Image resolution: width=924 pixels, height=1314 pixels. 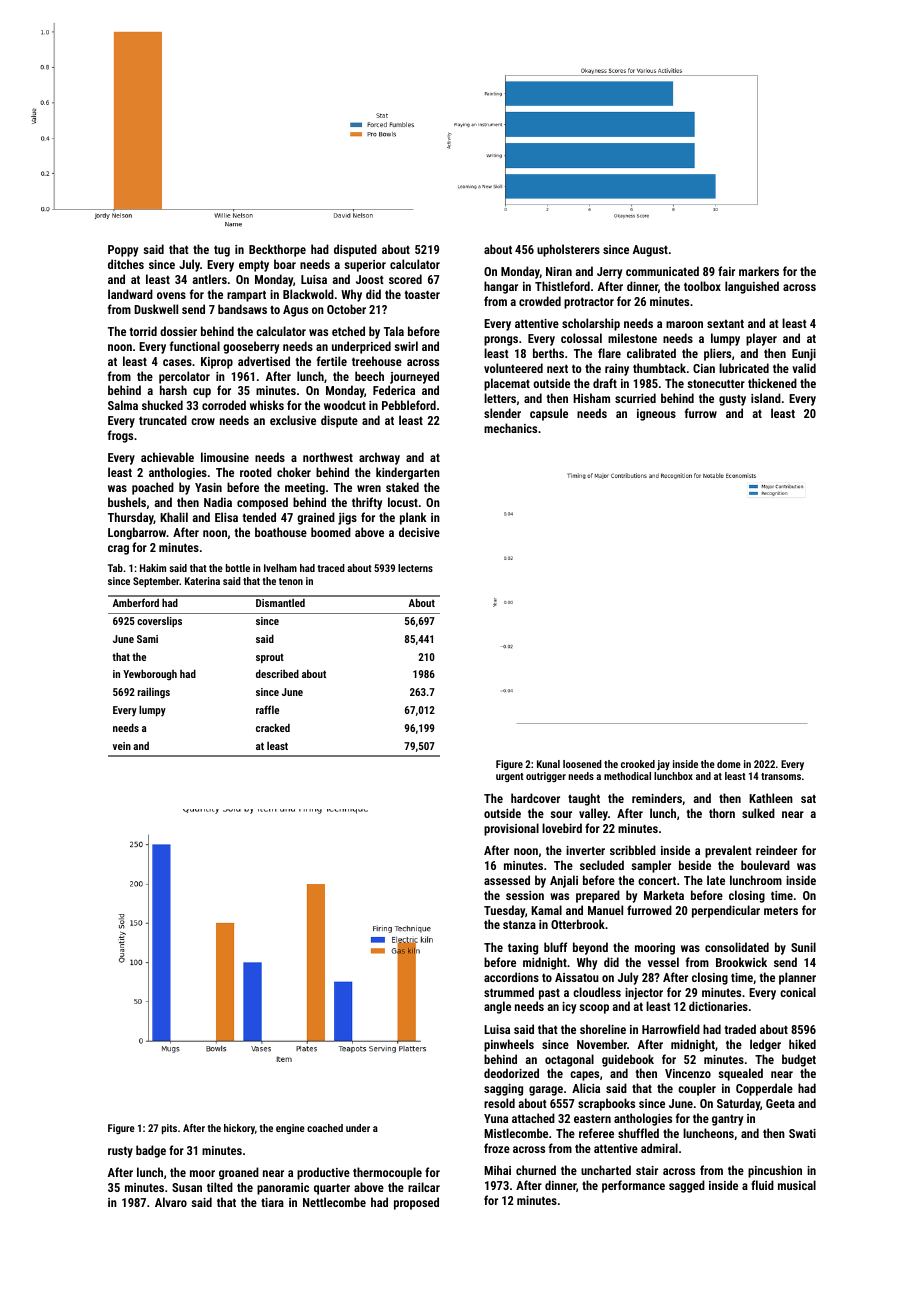 What do you see at coordinates (150, 674) in the image?
I see `Yewborough` at bounding box center [150, 674].
